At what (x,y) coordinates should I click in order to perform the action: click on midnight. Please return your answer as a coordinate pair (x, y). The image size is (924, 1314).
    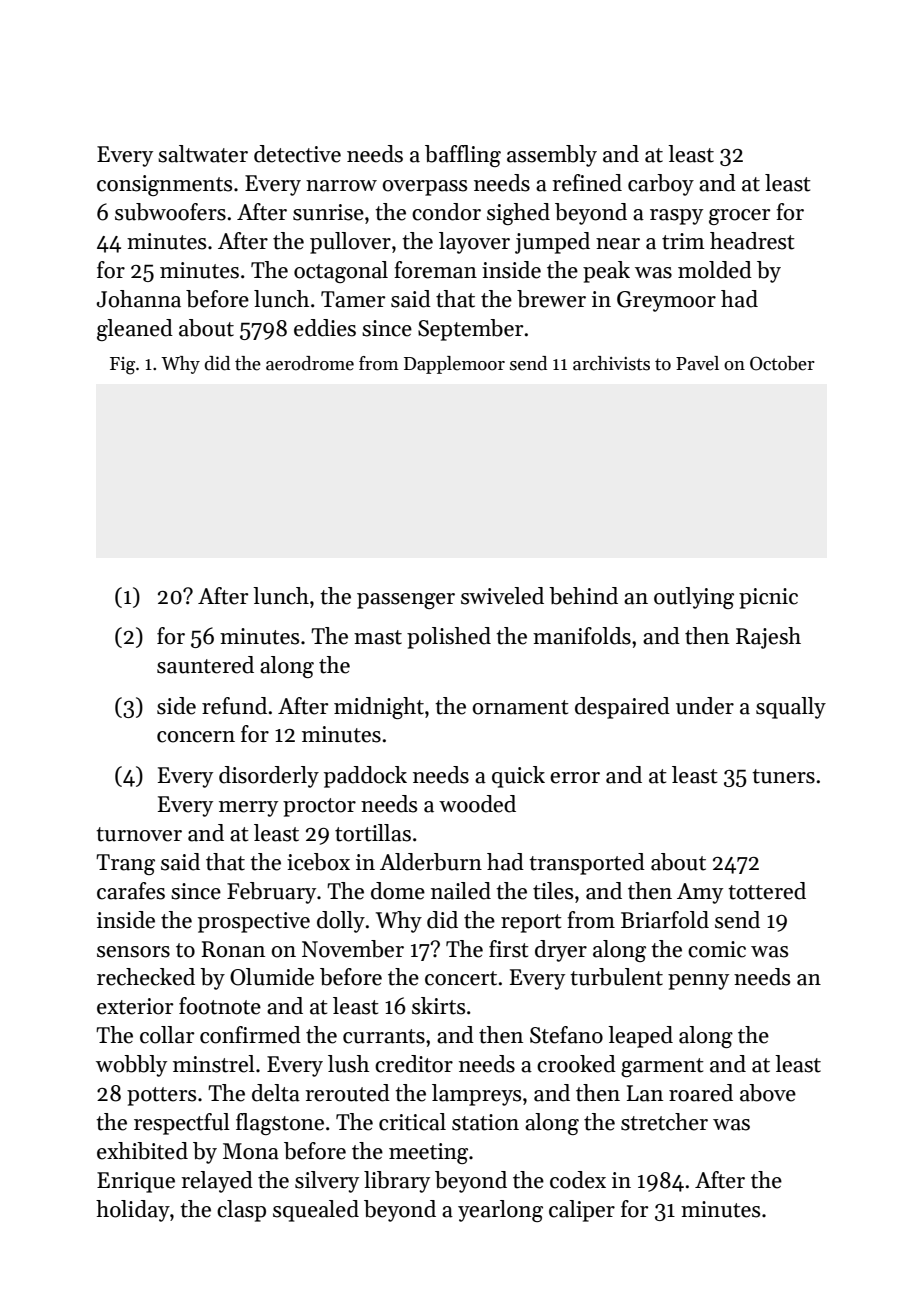
    Looking at the image, I should click on (379, 708).
